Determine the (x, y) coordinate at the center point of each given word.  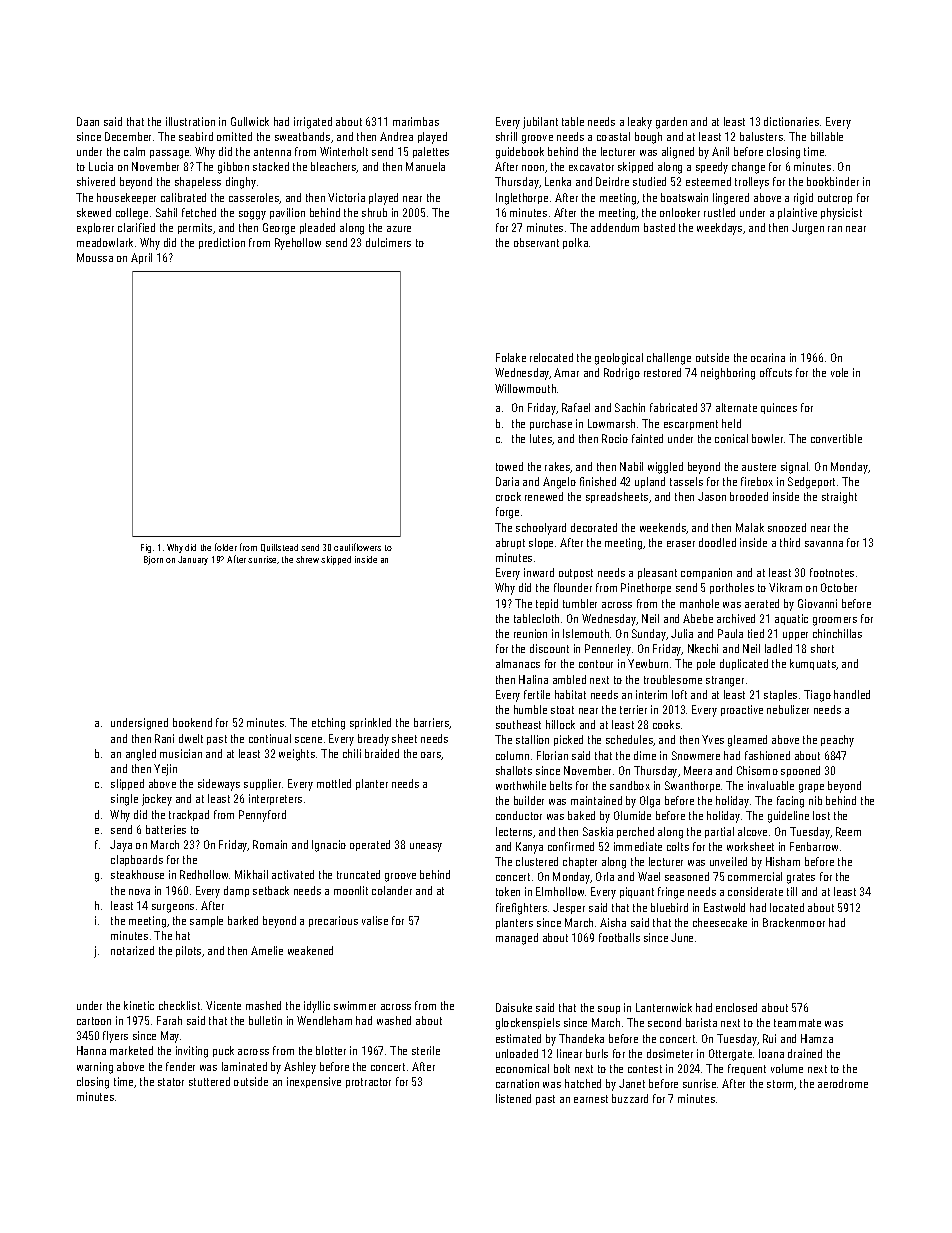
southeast (518, 724)
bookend (192, 722)
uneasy (426, 847)
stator (171, 1082)
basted (659, 227)
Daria (507, 481)
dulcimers (388, 242)
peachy (837, 741)
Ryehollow (298, 244)
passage (169, 154)
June (682, 937)
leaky (640, 123)
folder (226, 547)
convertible (836, 438)
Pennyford (262, 816)
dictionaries (791, 121)
